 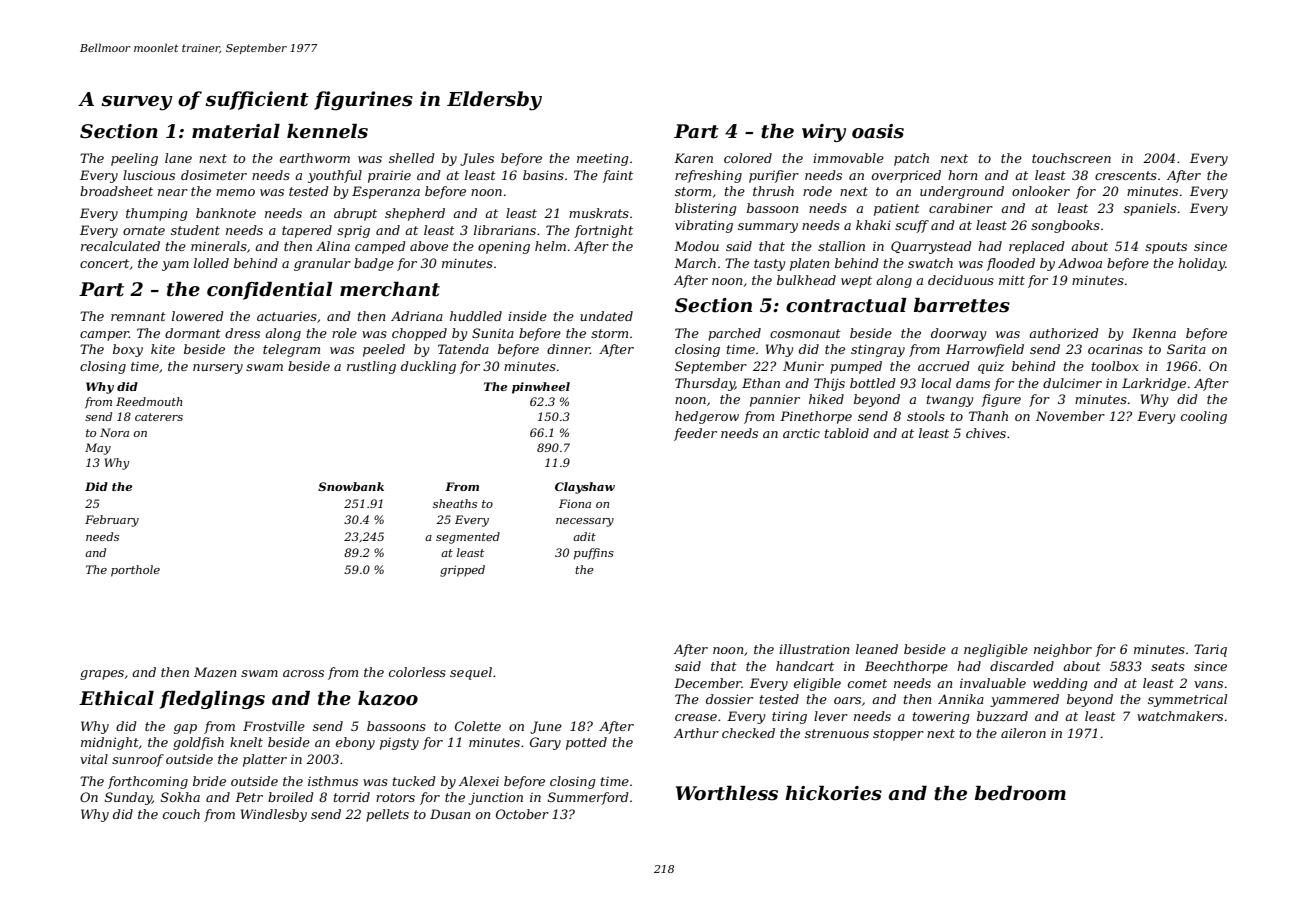 I want to click on junction, so click(x=496, y=798).
